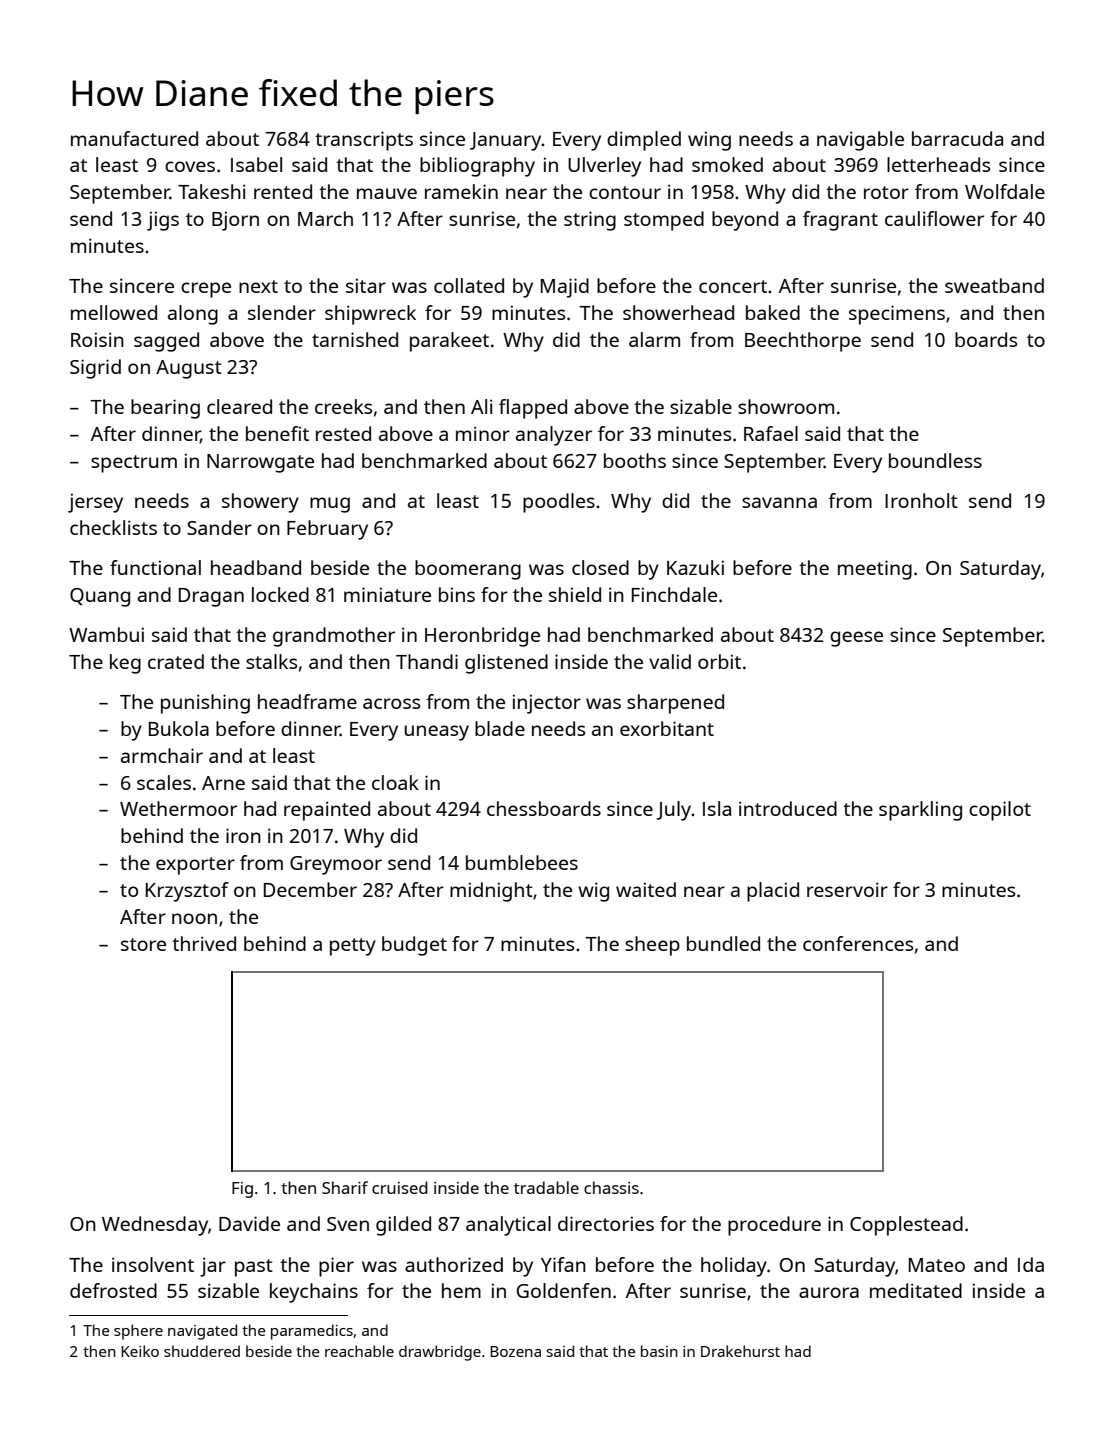  Describe the element at coordinates (957, 138) in the document. I see `barracuda` at that location.
